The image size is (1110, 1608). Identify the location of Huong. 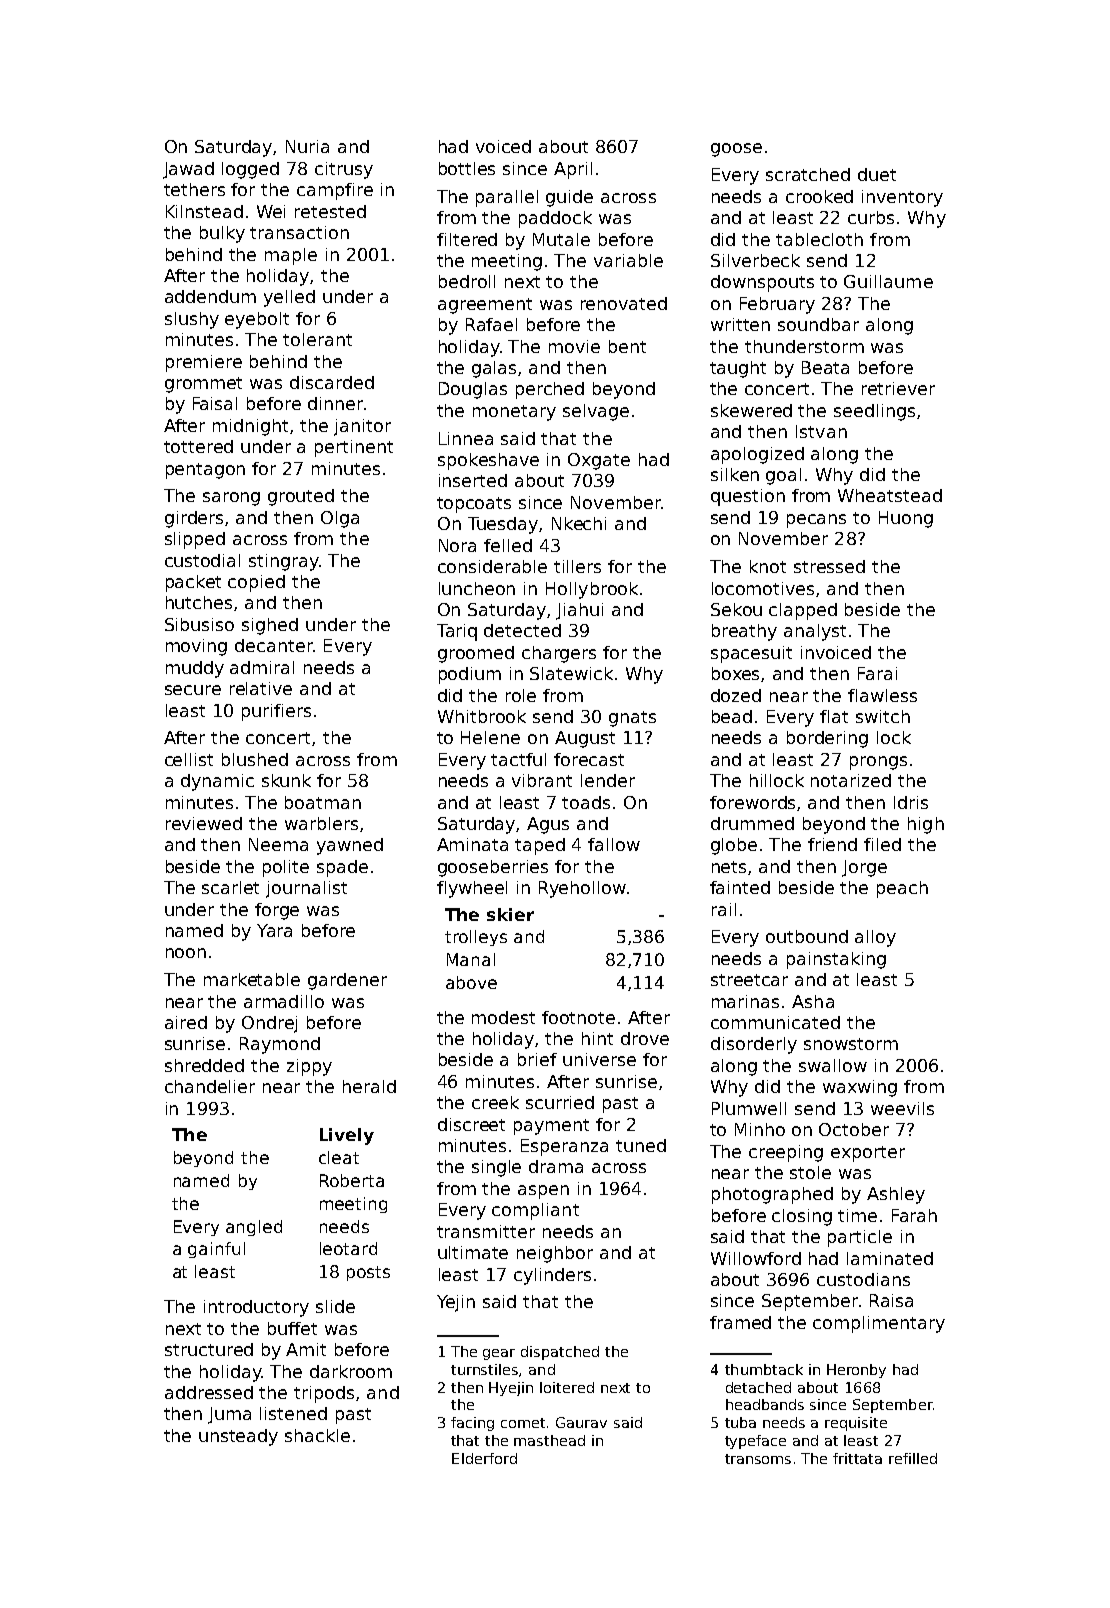
(906, 519).
